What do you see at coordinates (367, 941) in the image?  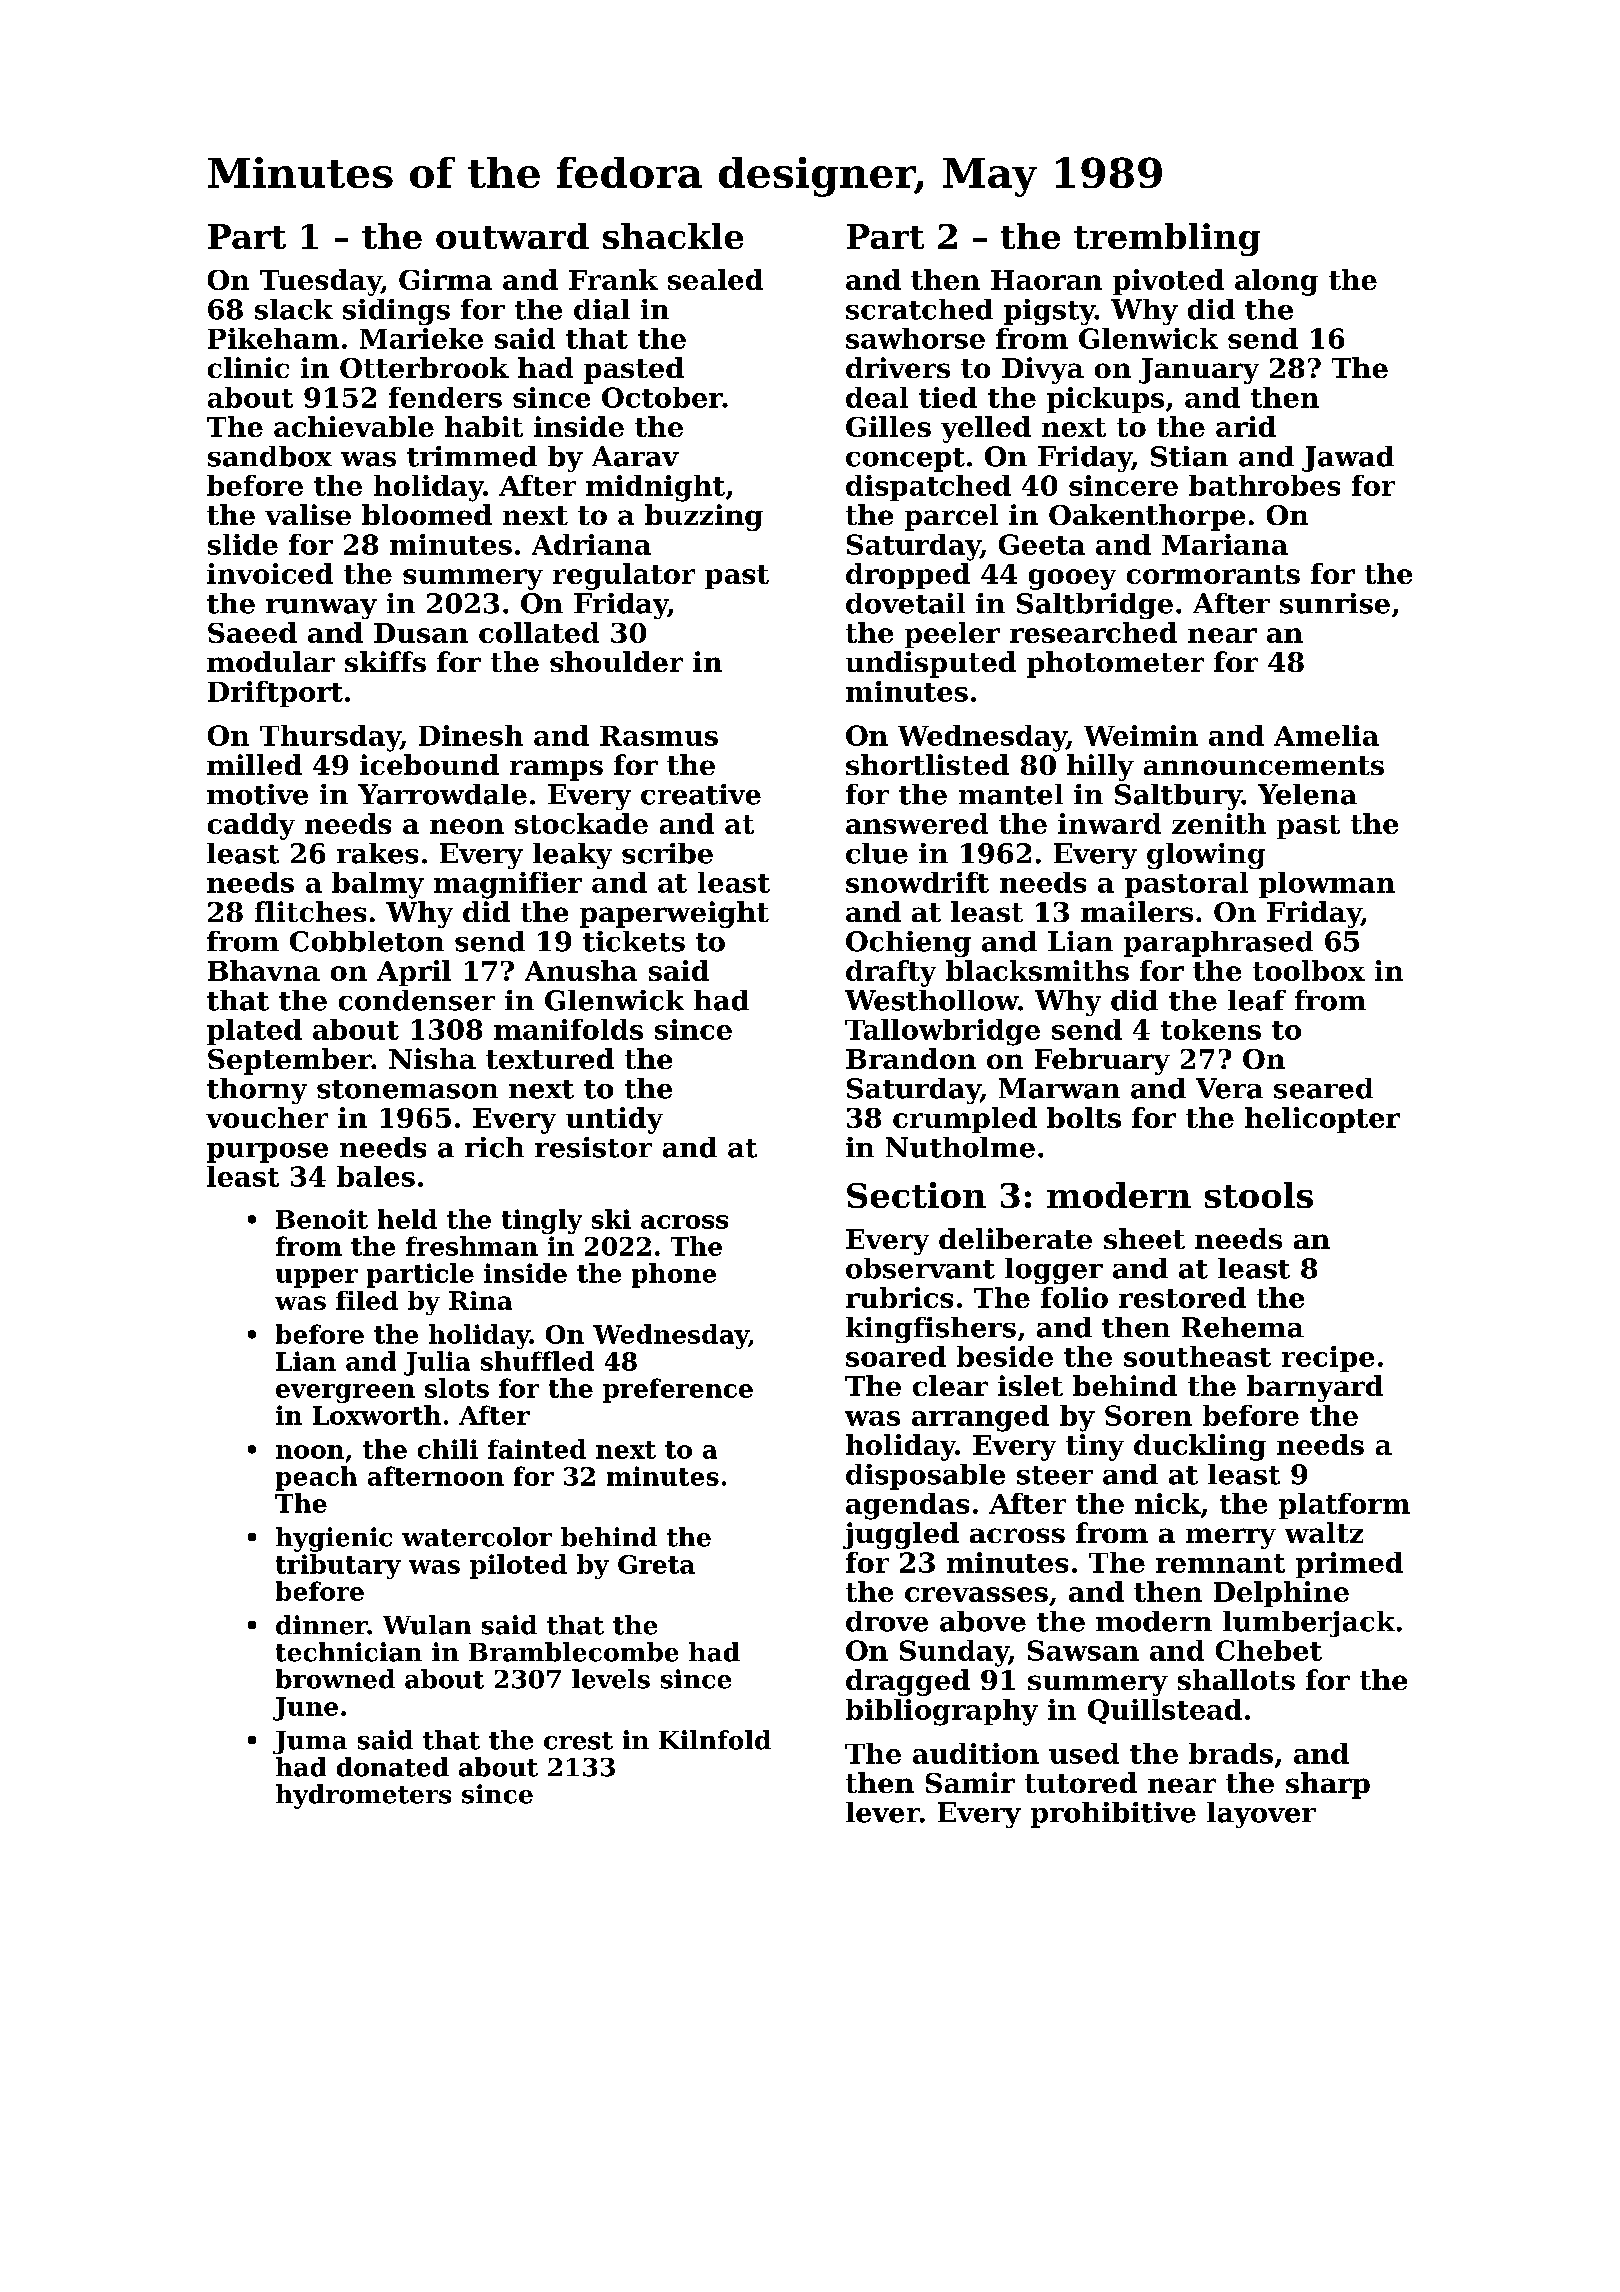 I see `Cobbleton` at bounding box center [367, 941].
